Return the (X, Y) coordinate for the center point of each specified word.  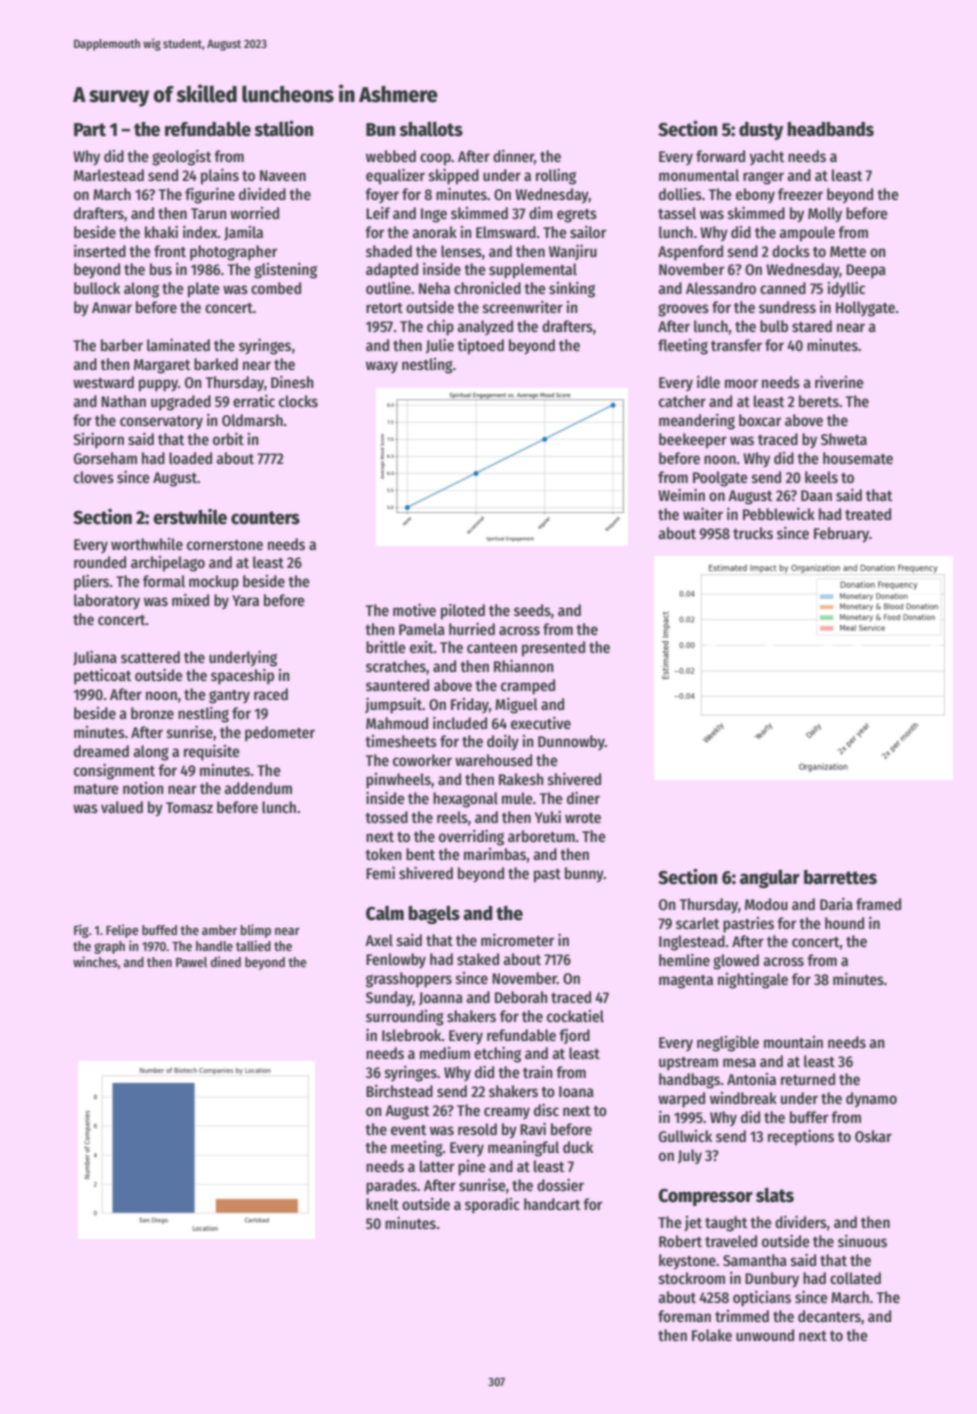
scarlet (697, 923)
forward (720, 156)
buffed (159, 930)
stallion (284, 128)
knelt (382, 1204)
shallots (431, 129)
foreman (684, 1316)
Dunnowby (571, 742)
